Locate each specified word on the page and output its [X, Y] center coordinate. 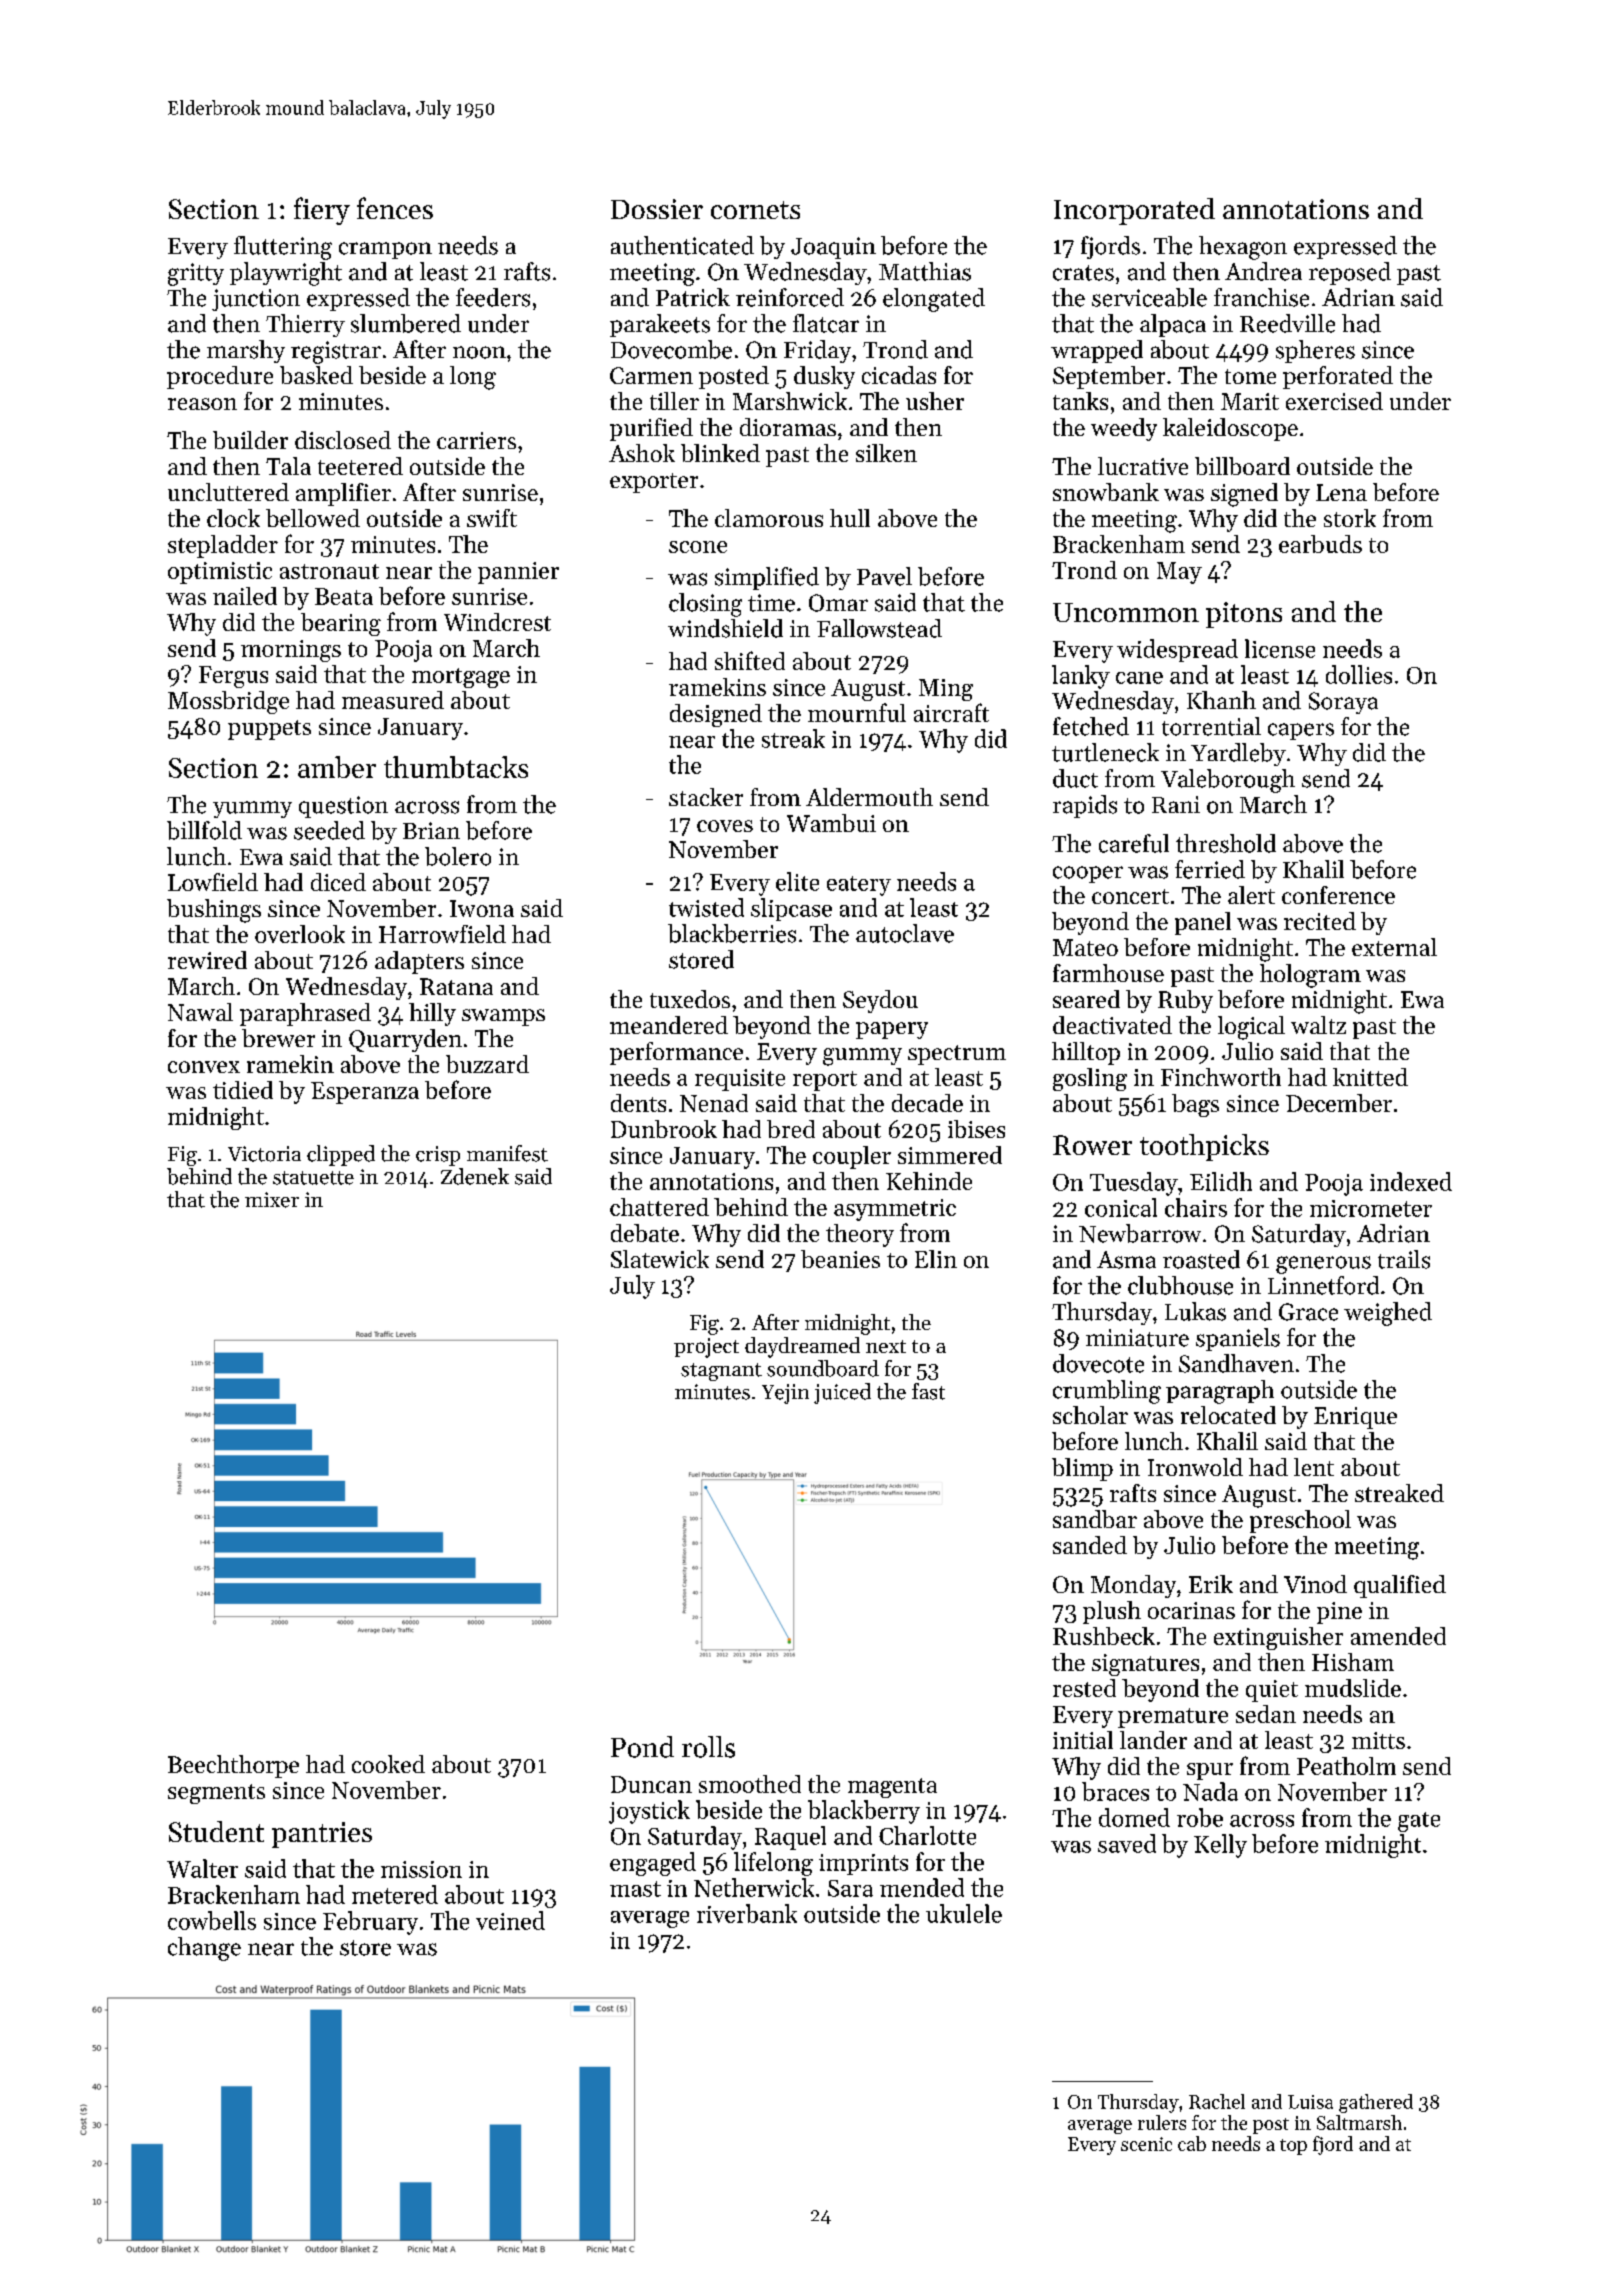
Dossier [657, 209]
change [204, 1949]
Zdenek [475, 1176]
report [825, 1081]
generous [1323, 1265]
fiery [322, 211]
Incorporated [1134, 211]
